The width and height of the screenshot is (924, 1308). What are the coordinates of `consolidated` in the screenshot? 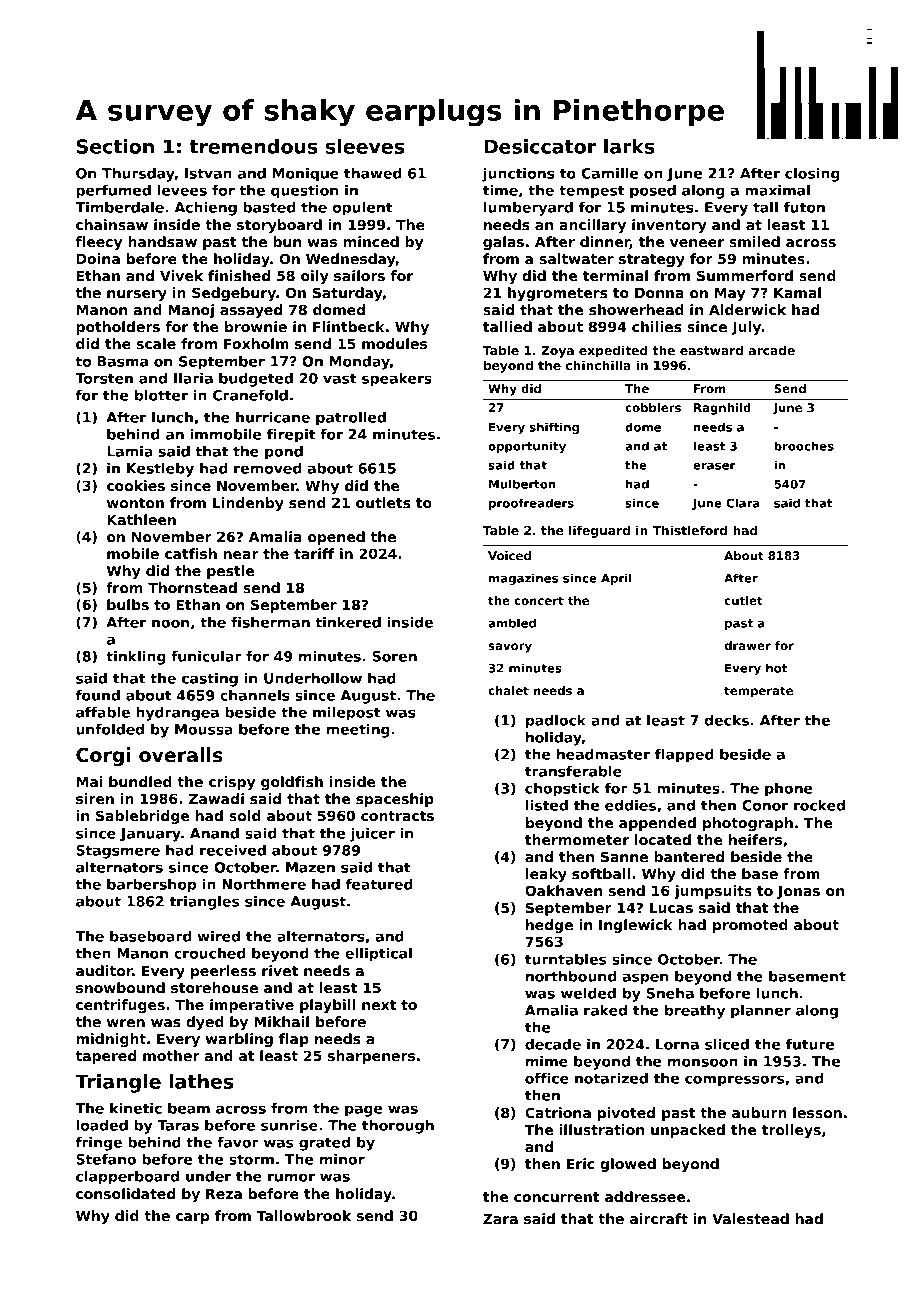 It's located at (125, 1193).
